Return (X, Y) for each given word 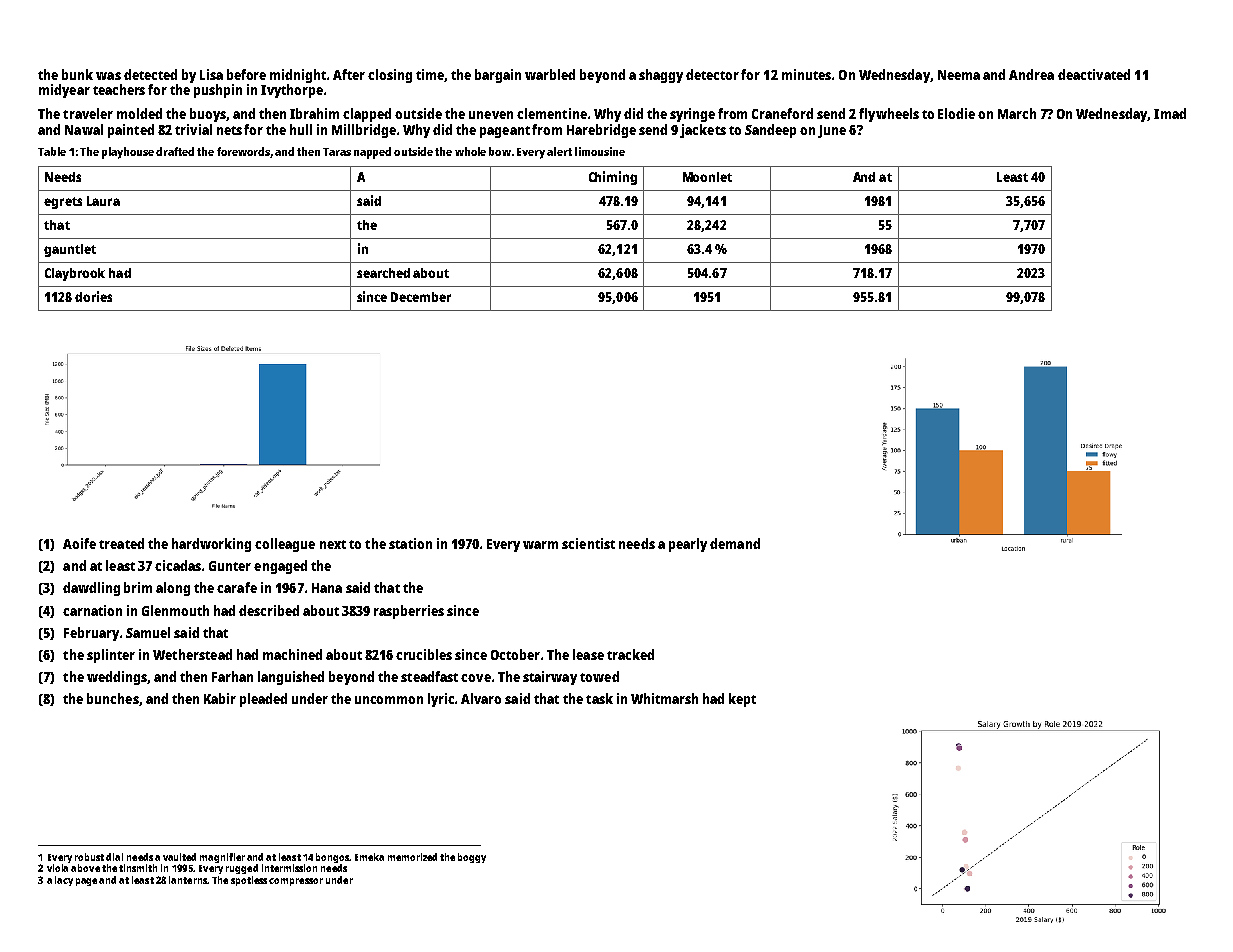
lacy (64, 881)
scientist (588, 543)
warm (540, 545)
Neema (959, 75)
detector (712, 74)
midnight (298, 76)
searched (383, 273)
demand (735, 543)
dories (93, 296)
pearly (688, 545)
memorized (412, 857)
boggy (472, 858)
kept (742, 700)
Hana (327, 588)
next (333, 544)
